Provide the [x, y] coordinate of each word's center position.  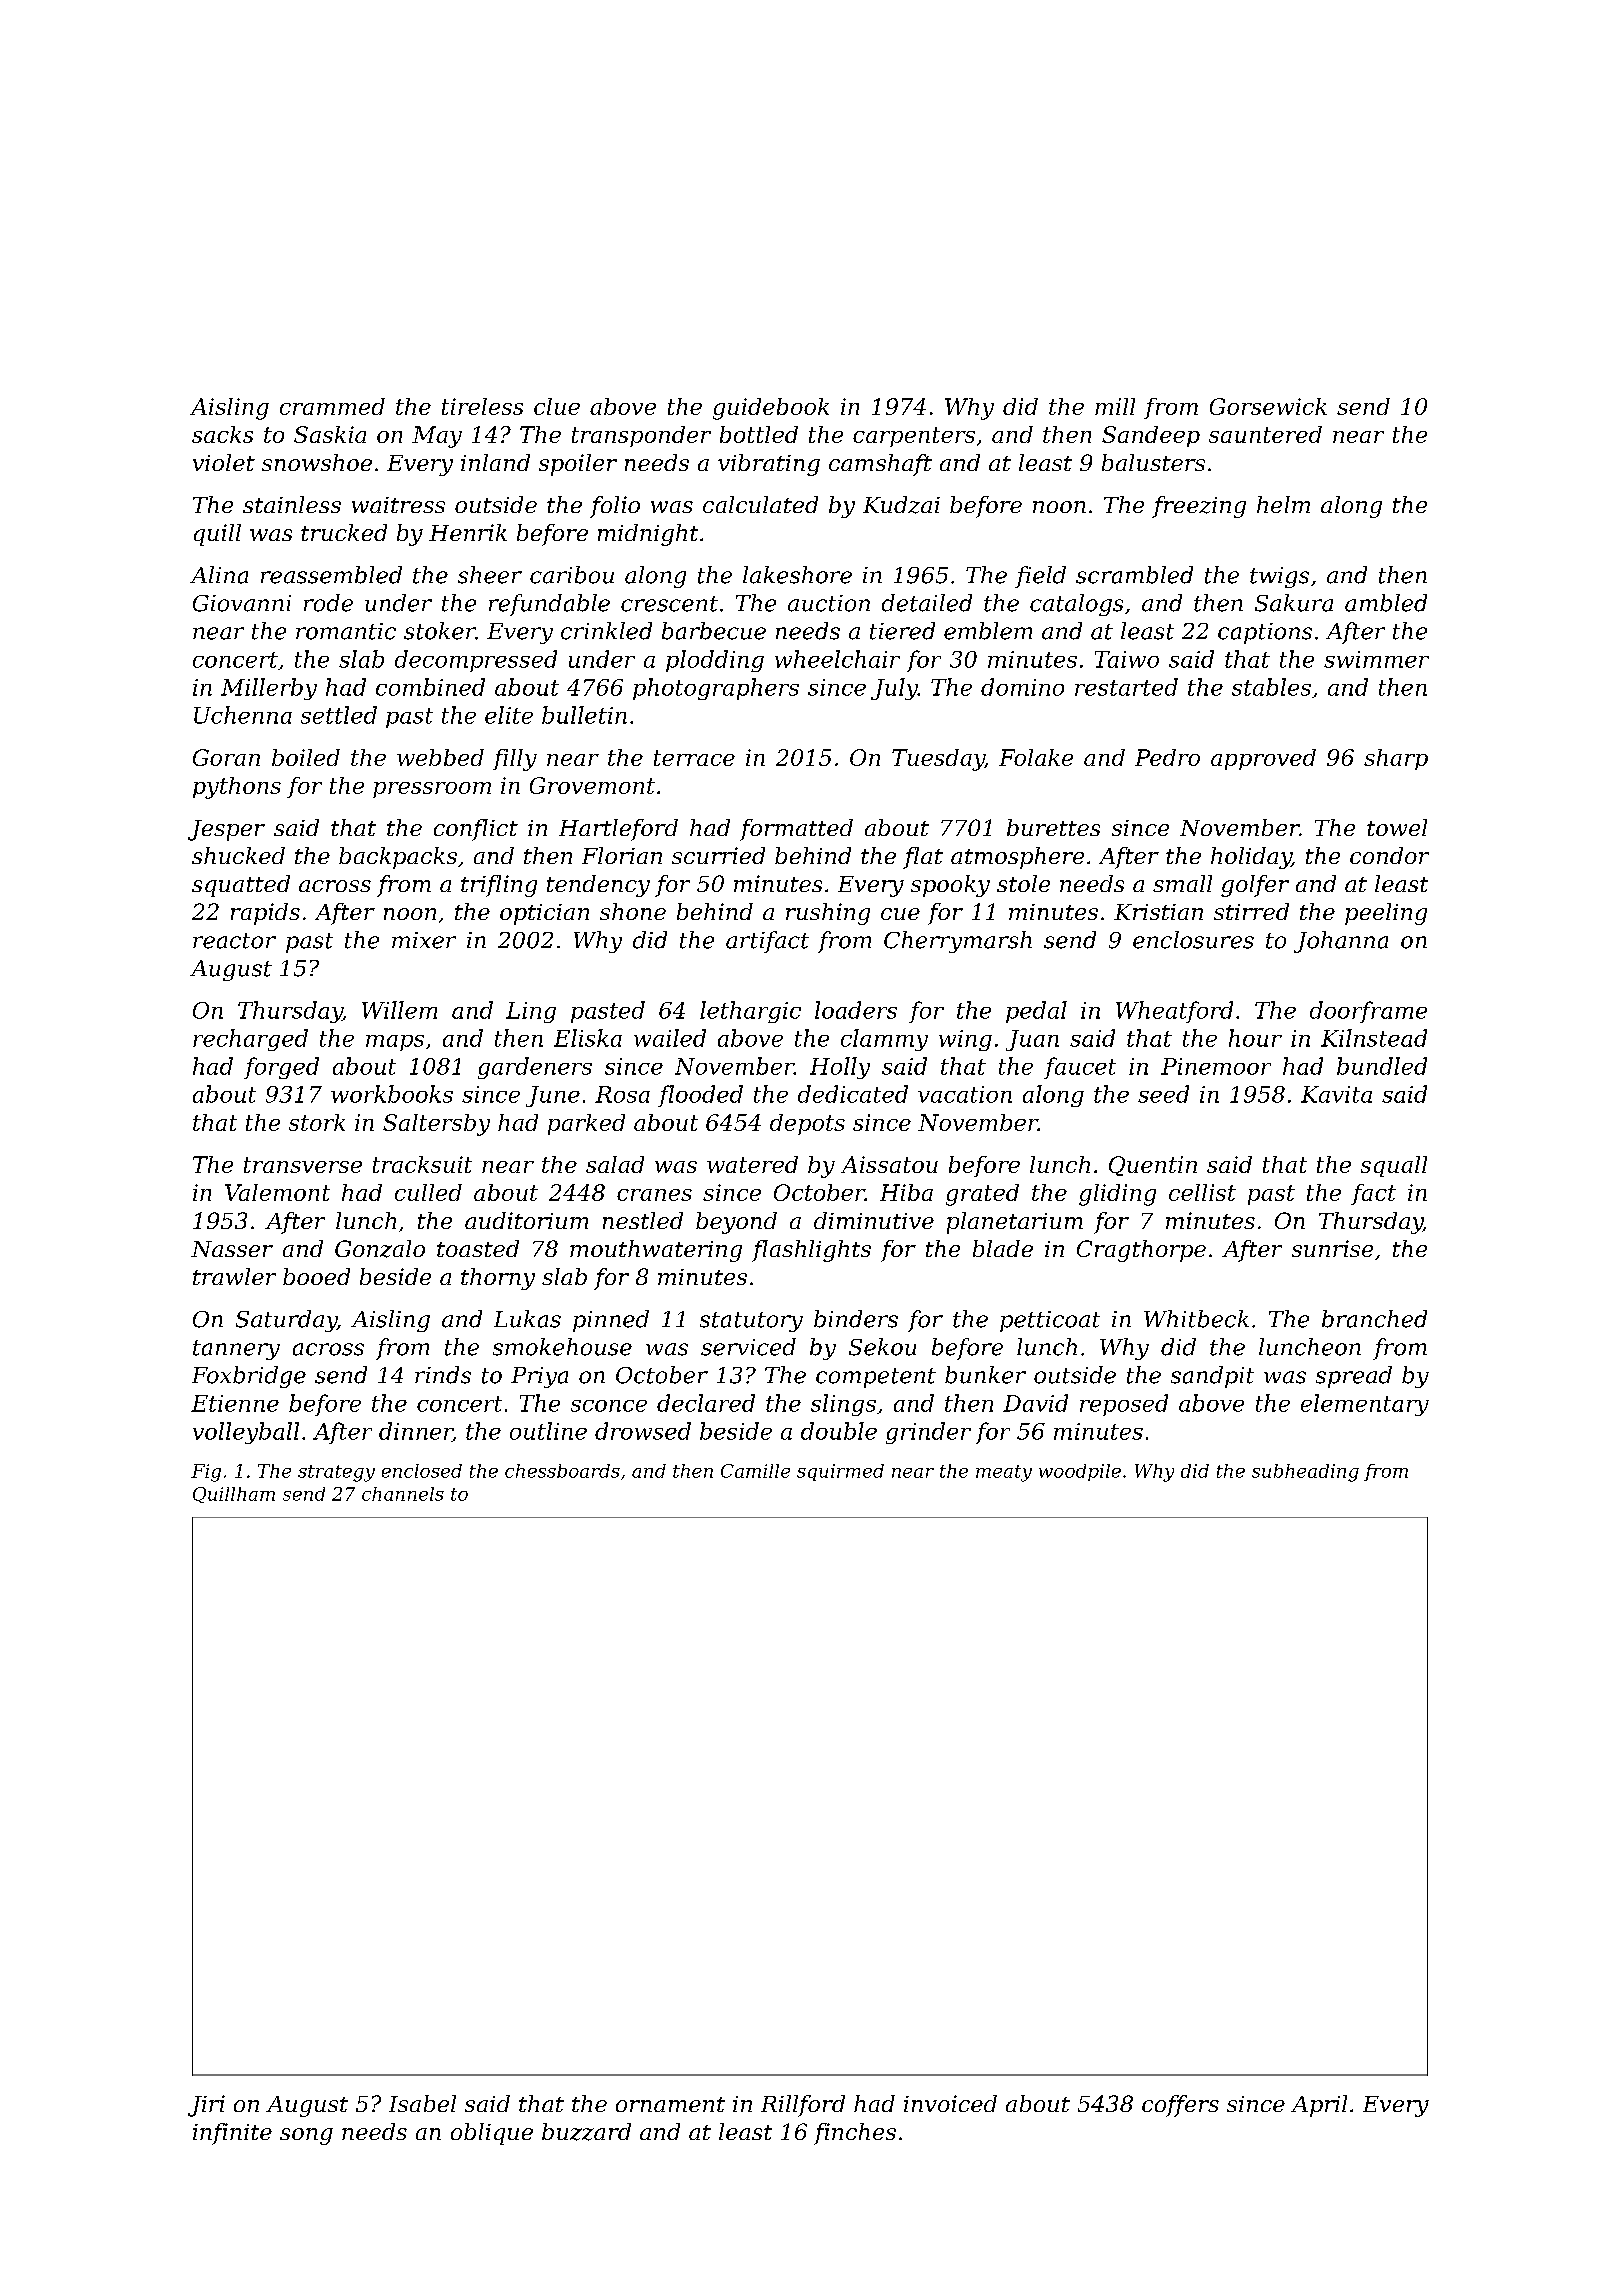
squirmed [840, 1472]
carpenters [914, 437]
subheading [1305, 1473]
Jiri [206, 2106]
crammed [332, 406]
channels [403, 1494]
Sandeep [1151, 436]
